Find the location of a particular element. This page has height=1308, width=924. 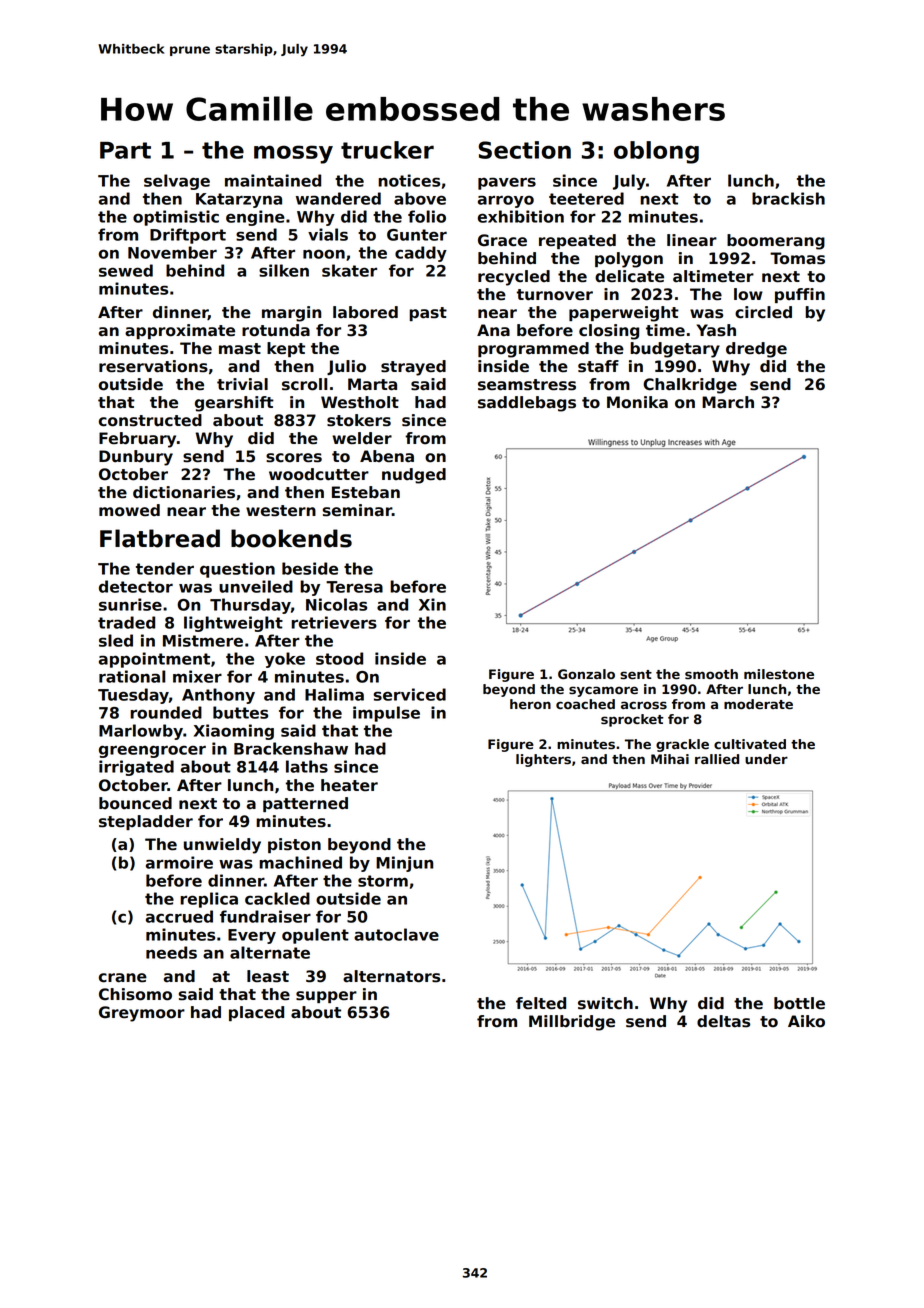

exhibition is located at coordinates (521, 216).
